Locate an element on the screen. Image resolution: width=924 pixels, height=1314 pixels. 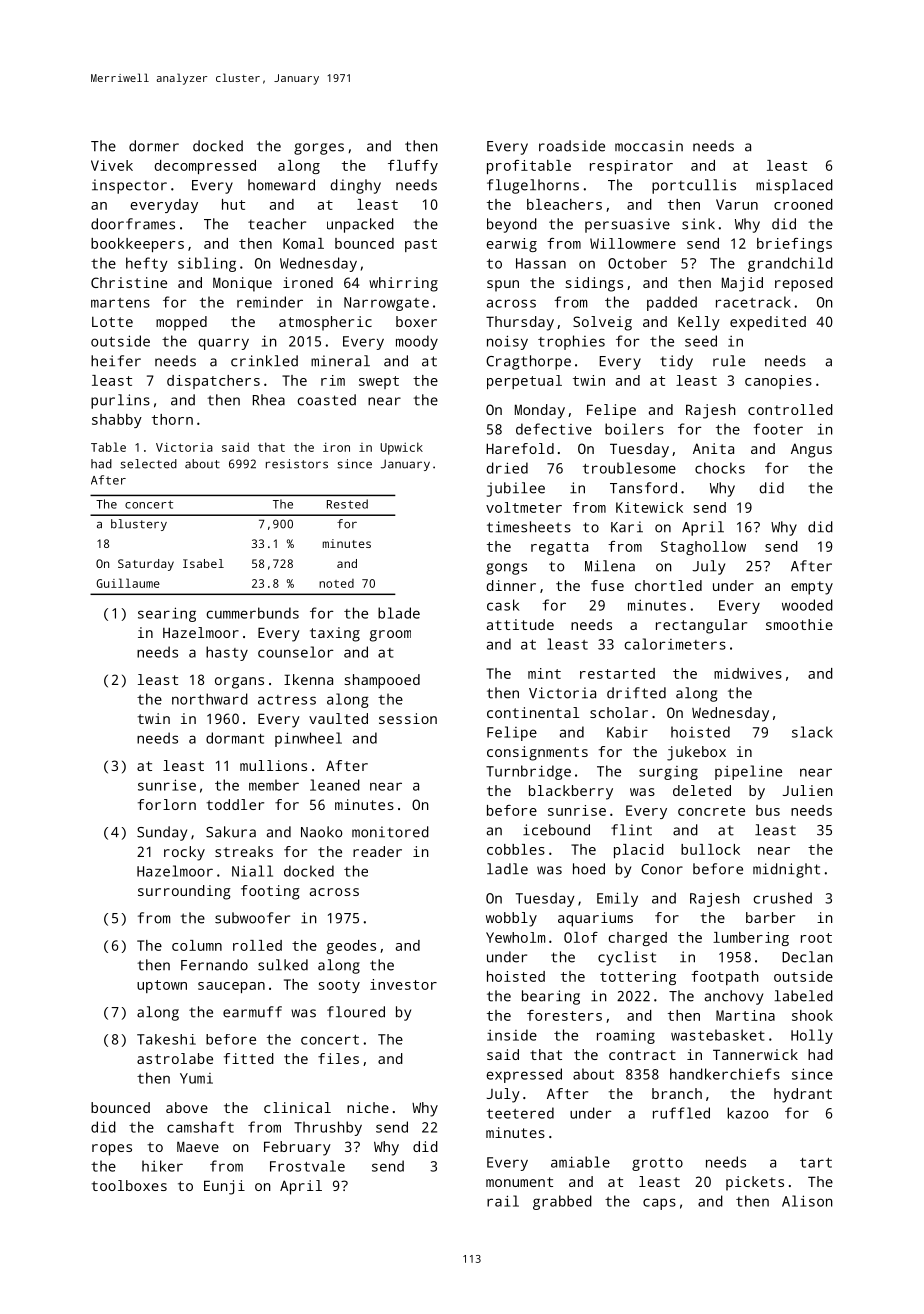
flugelhorns is located at coordinates (533, 186).
